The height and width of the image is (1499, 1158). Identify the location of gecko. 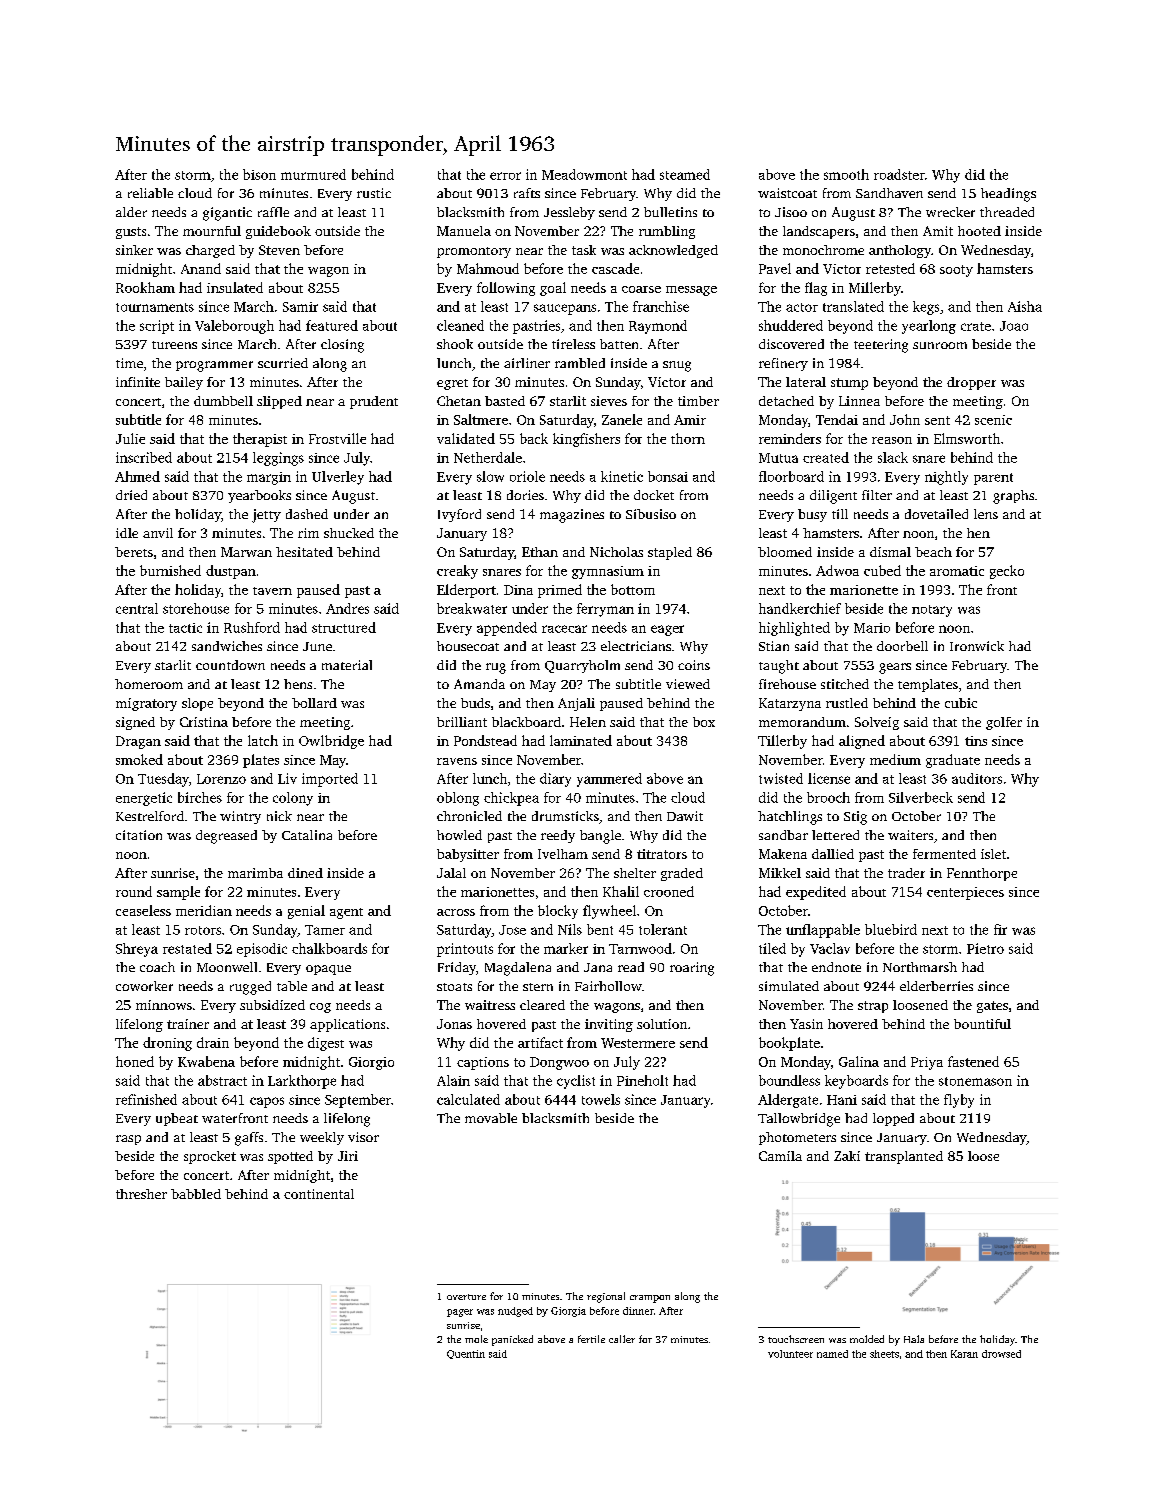
(1007, 572).
